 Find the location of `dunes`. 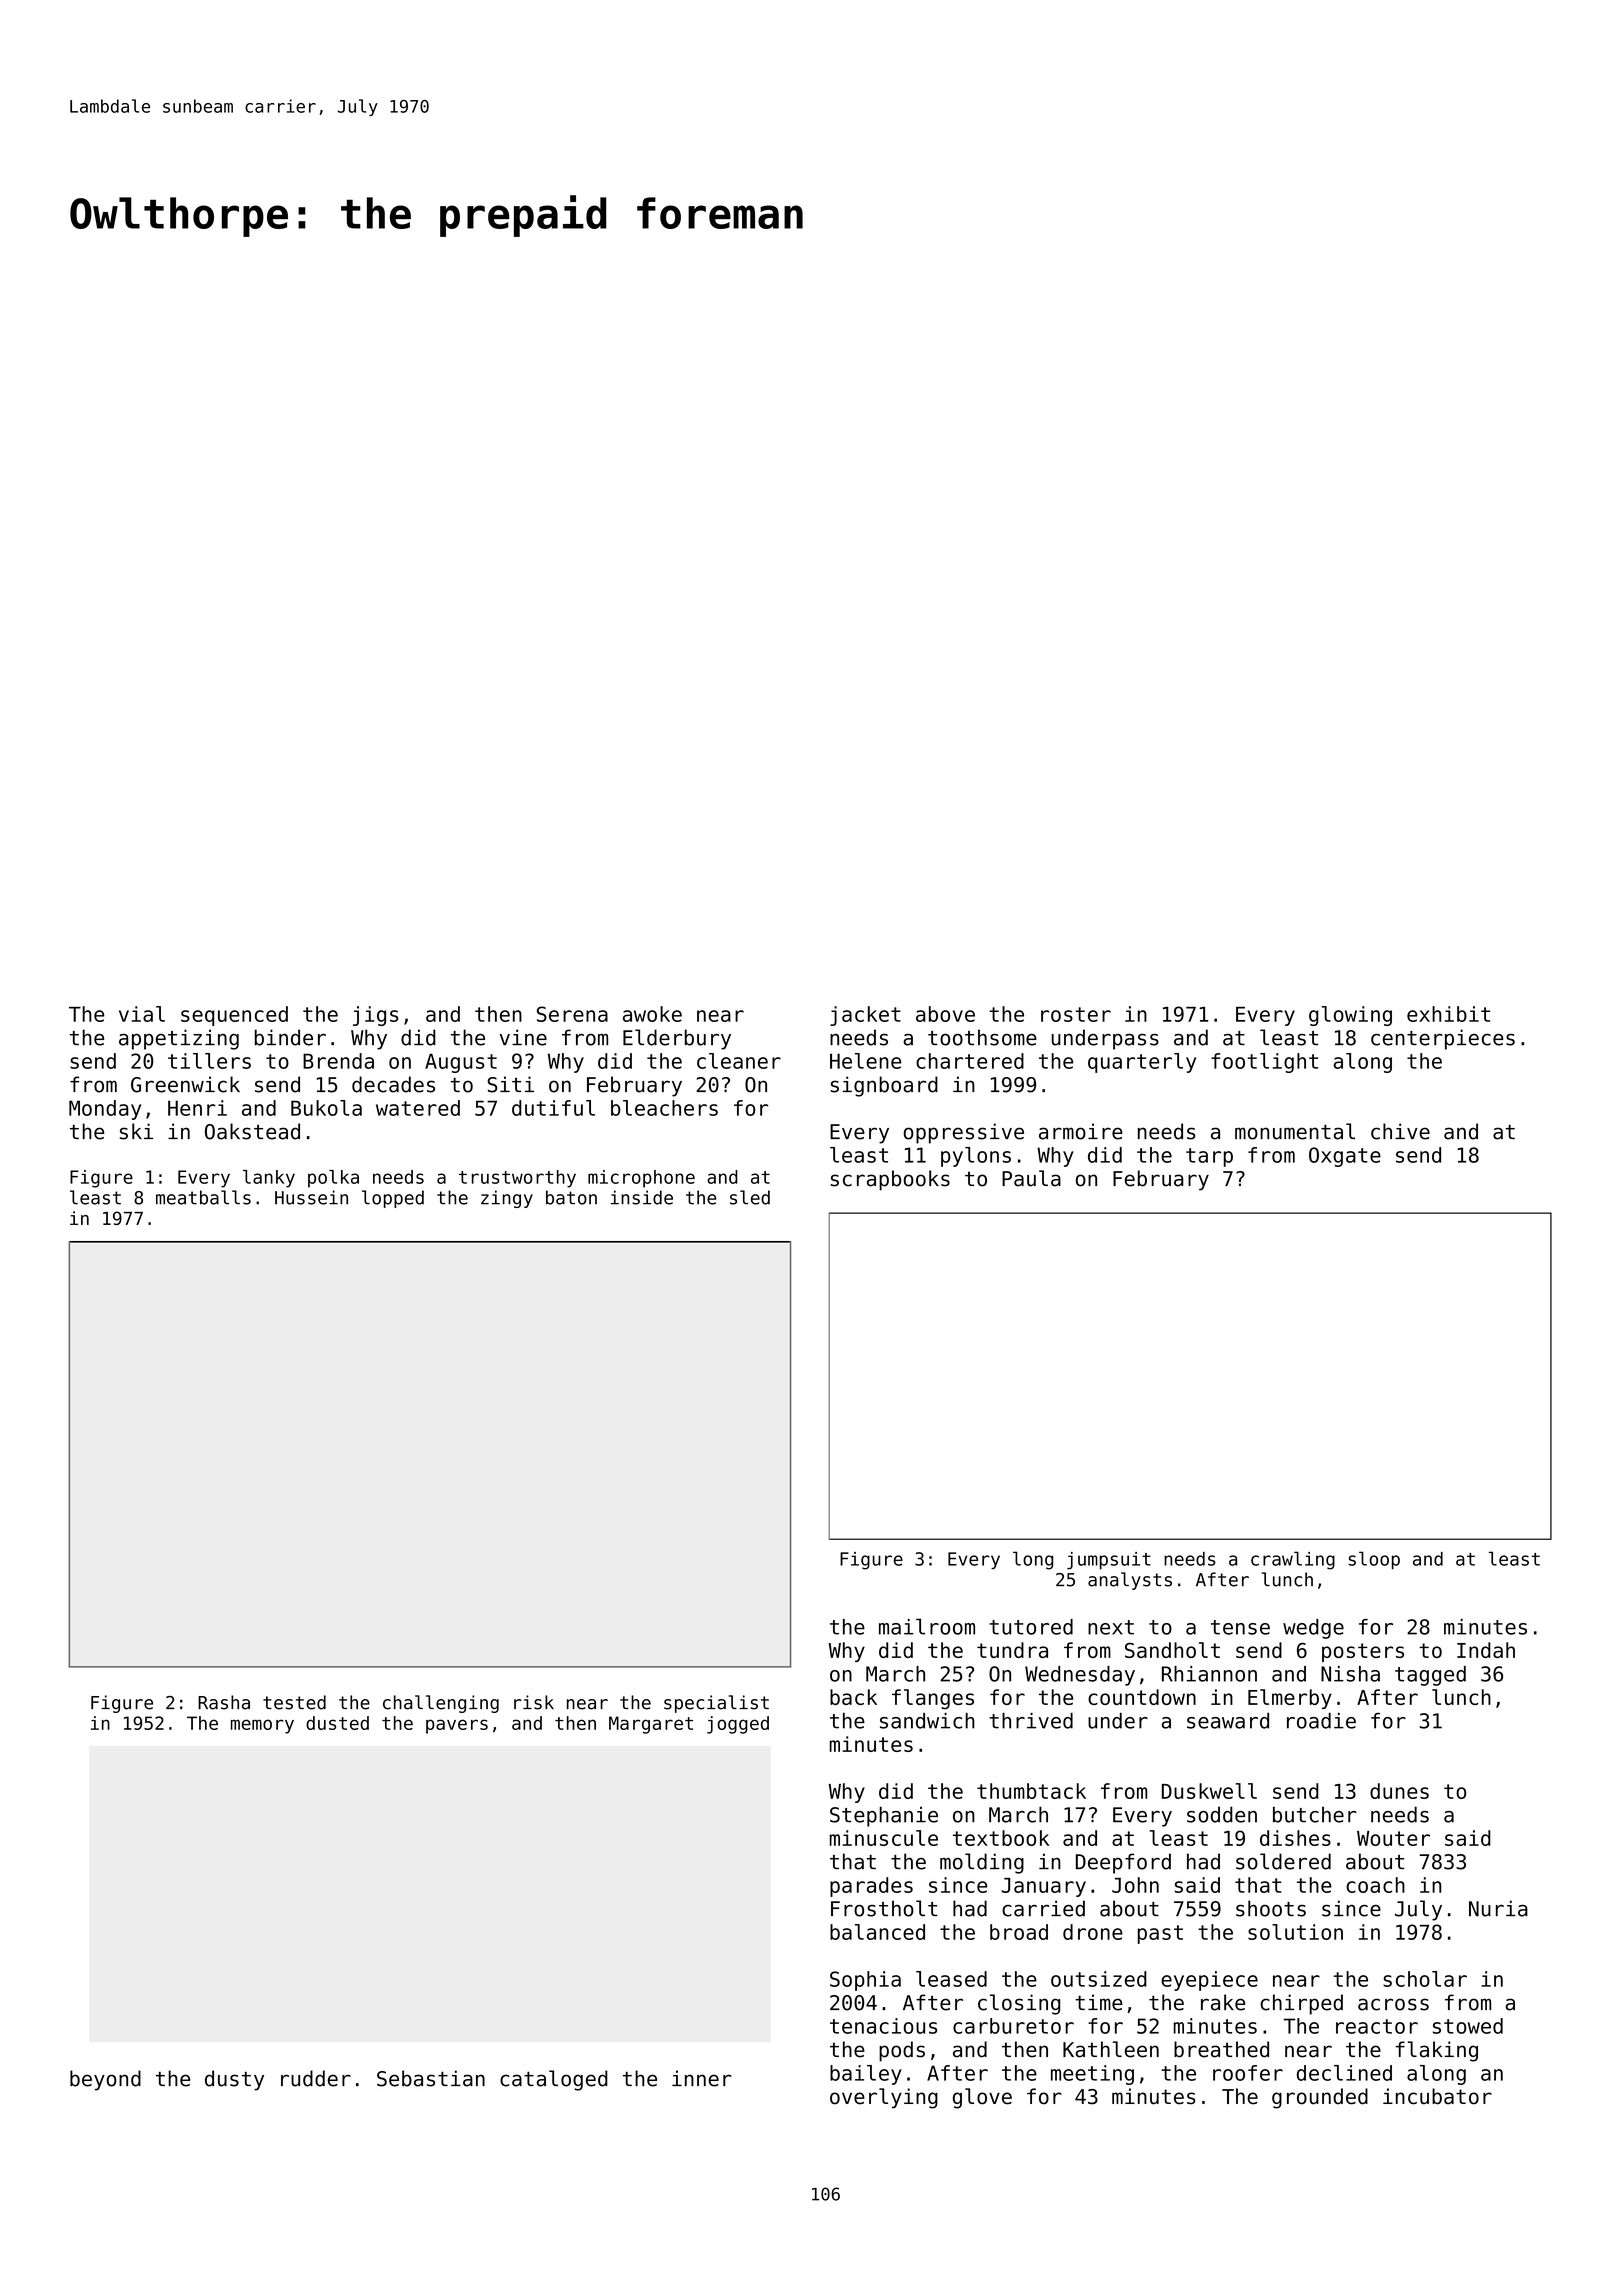

dunes is located at coordinates (1399, 1791).
